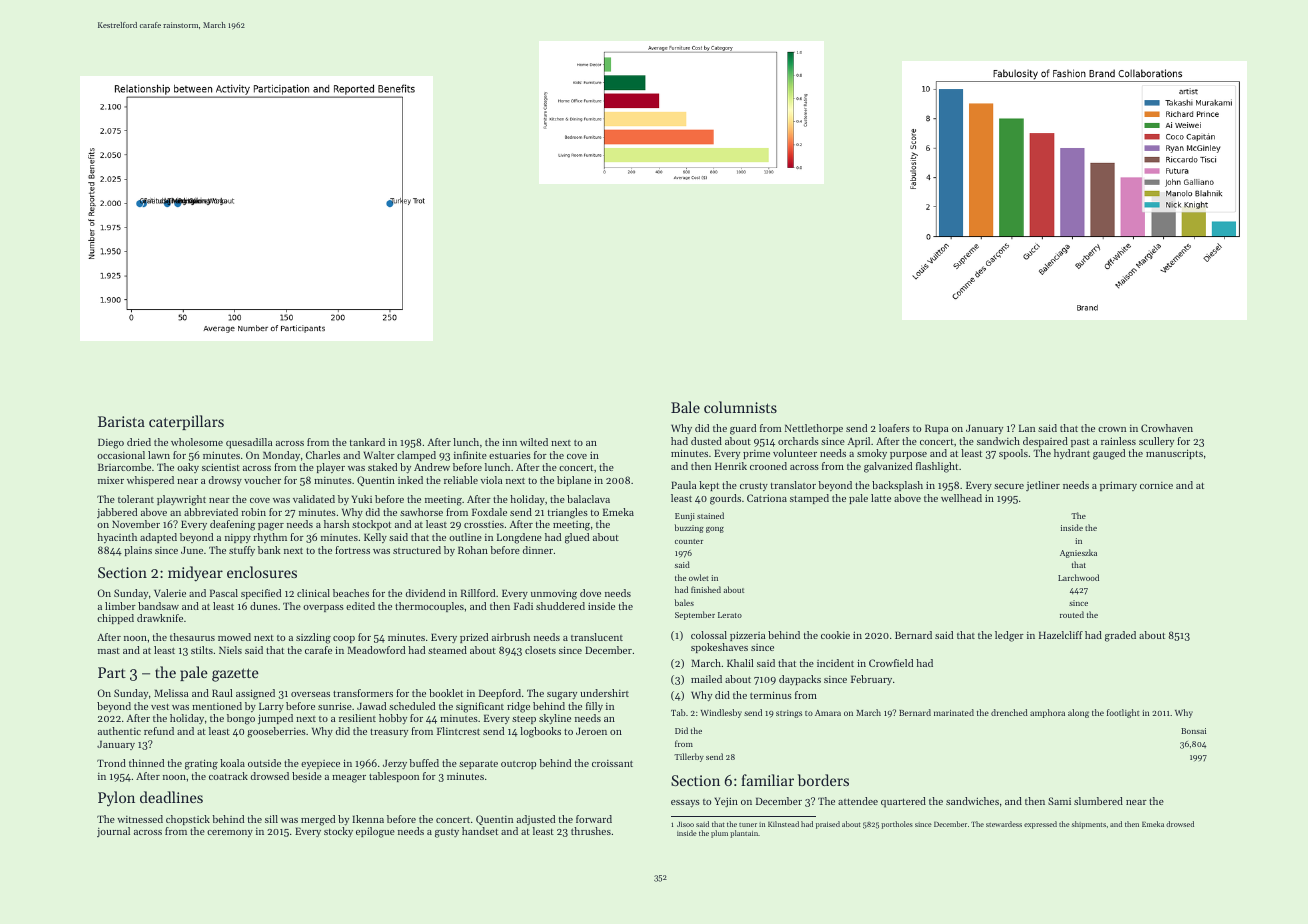 The height and width of the screenshot is (924, 1308). What do you see at coordinates (768, 466) in the screenshot?
I see `crooned` at bounding box center [768, 466].
